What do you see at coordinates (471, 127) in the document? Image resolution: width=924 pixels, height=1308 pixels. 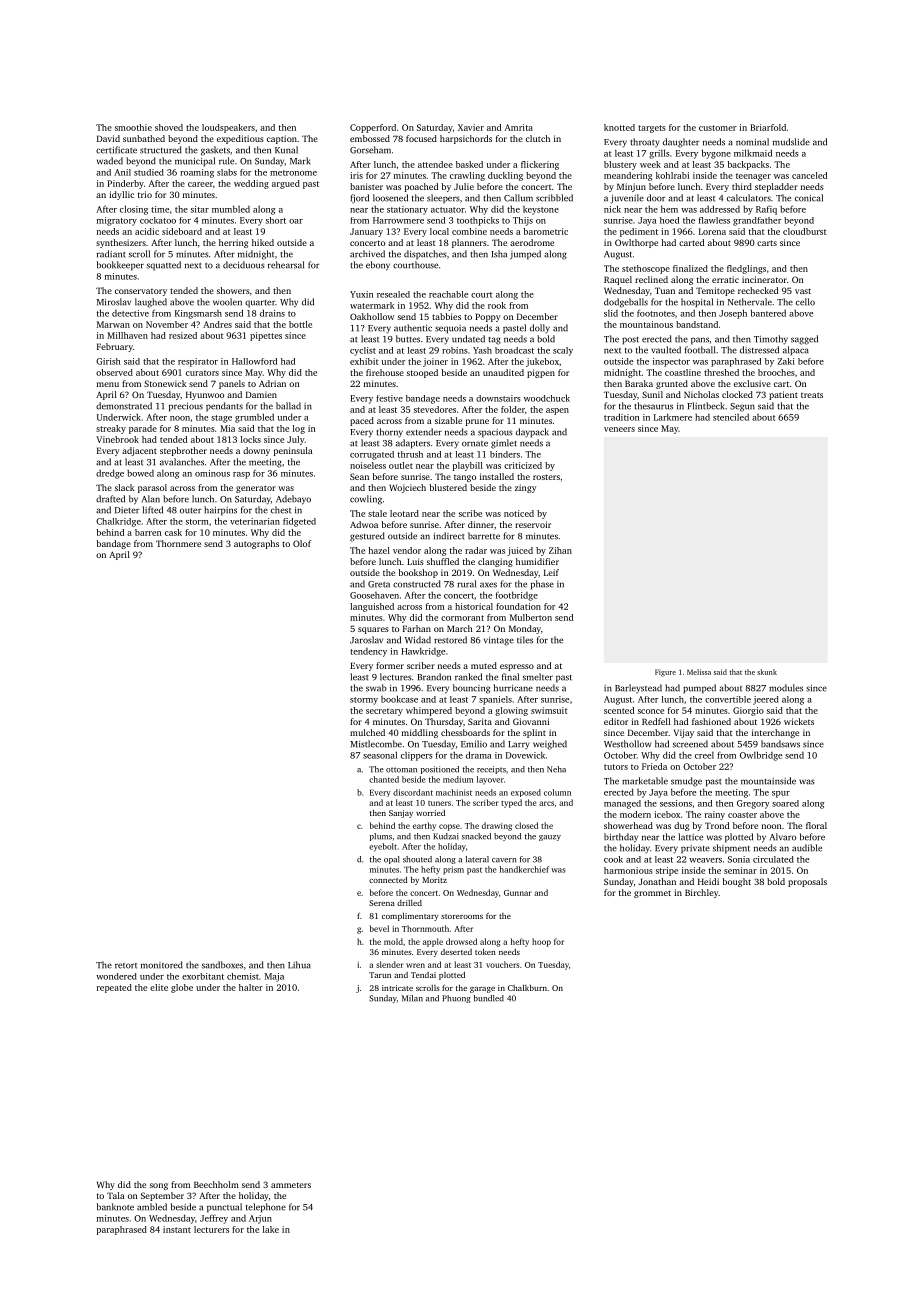 I see `Xavier` at bounding box center [471, 127].
